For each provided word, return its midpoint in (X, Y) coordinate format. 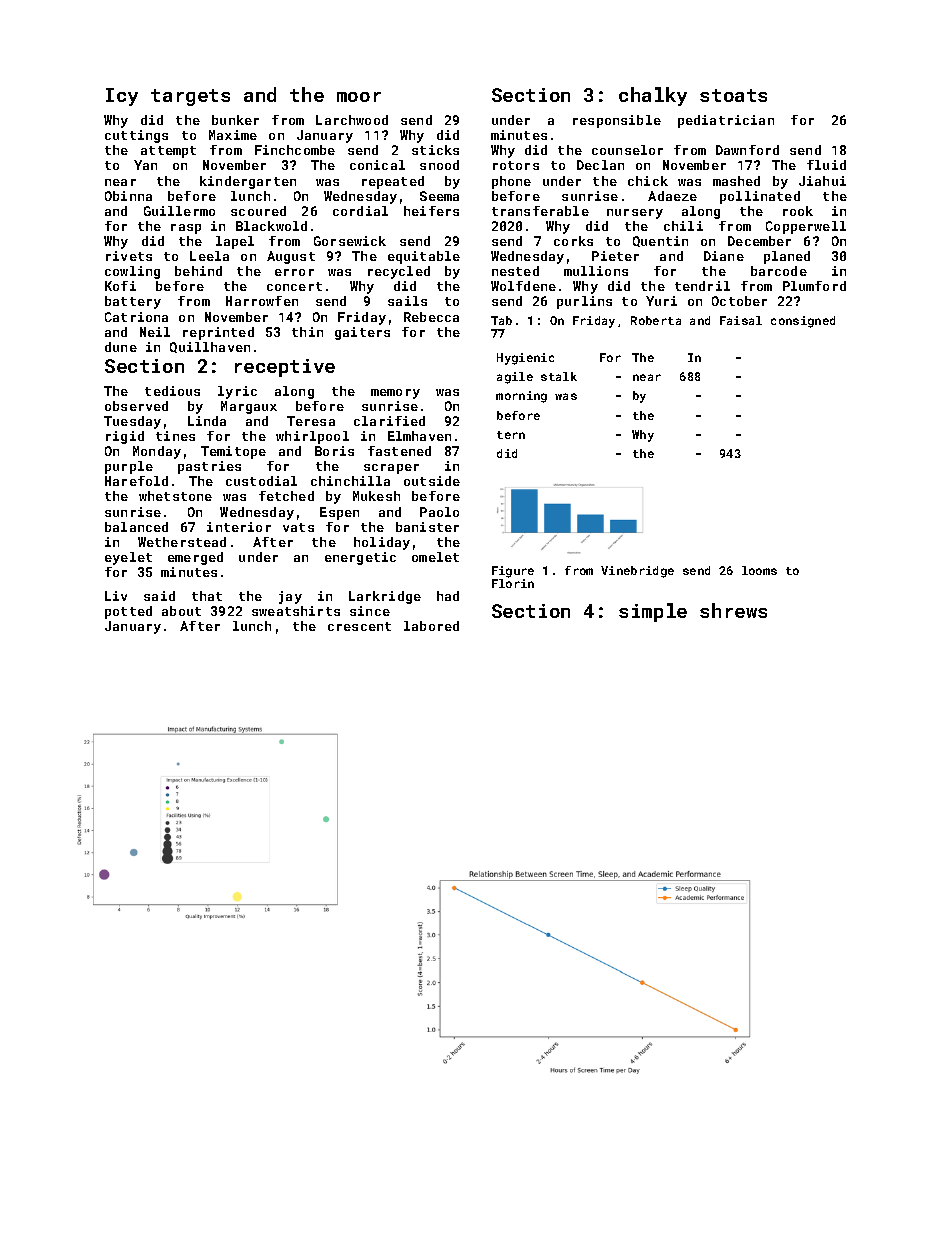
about (181, 611)
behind (198, 271)
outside (432, 481)
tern (511, 435)
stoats (733, 95)
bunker (235, 120)
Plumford (814, 286)
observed (136, 406)
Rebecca (431, 317)
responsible (617, 121)
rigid (125, 437)
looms (759, 570)
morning (521, 397)
